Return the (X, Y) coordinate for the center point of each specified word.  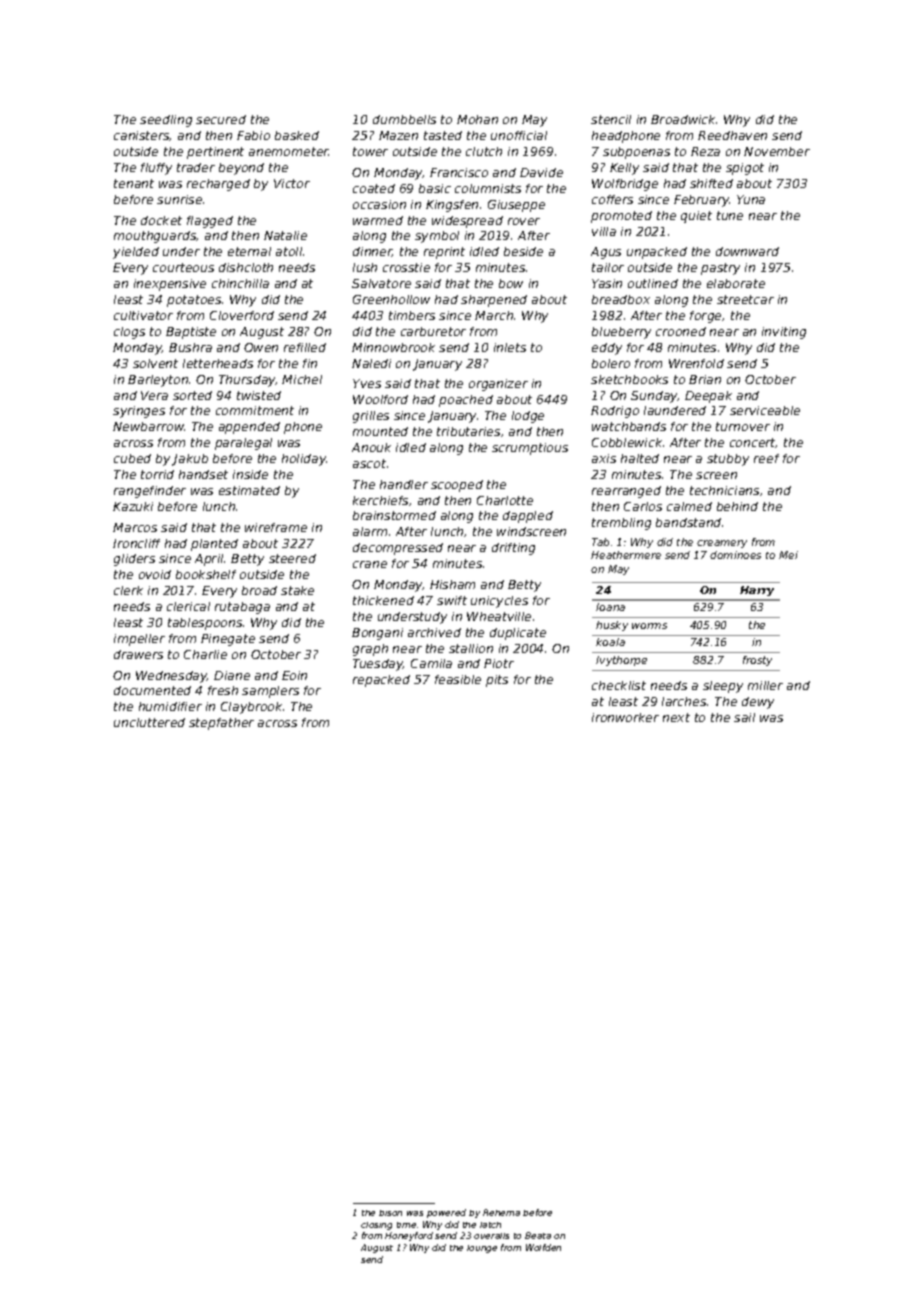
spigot (745, 169)
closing (376, 1226)
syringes (139, 412)
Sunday (654, 397)
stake (297, 590)
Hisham (452, 584)
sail (744, 717)
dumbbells (404, 119)
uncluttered (149, 722)
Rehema (501, 1212)
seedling (166, 121)
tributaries (468, 431)
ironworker (625, 717)
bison (390, 1213)
